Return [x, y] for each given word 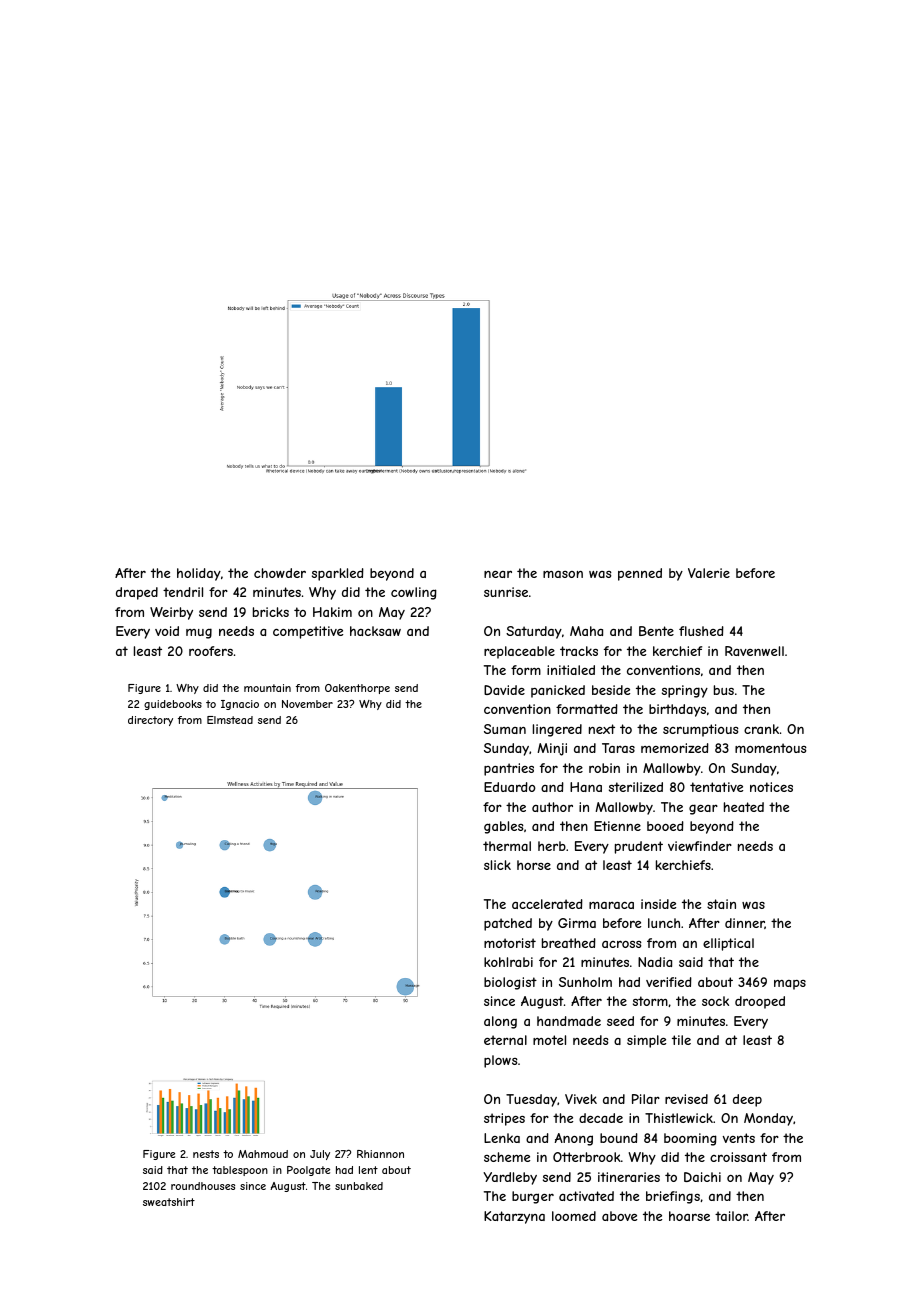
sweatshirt [169, 1202]
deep [747, 1100]
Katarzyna [514, 1217]
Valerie [709, 573]
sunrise [506, 592]
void [167, 631]
